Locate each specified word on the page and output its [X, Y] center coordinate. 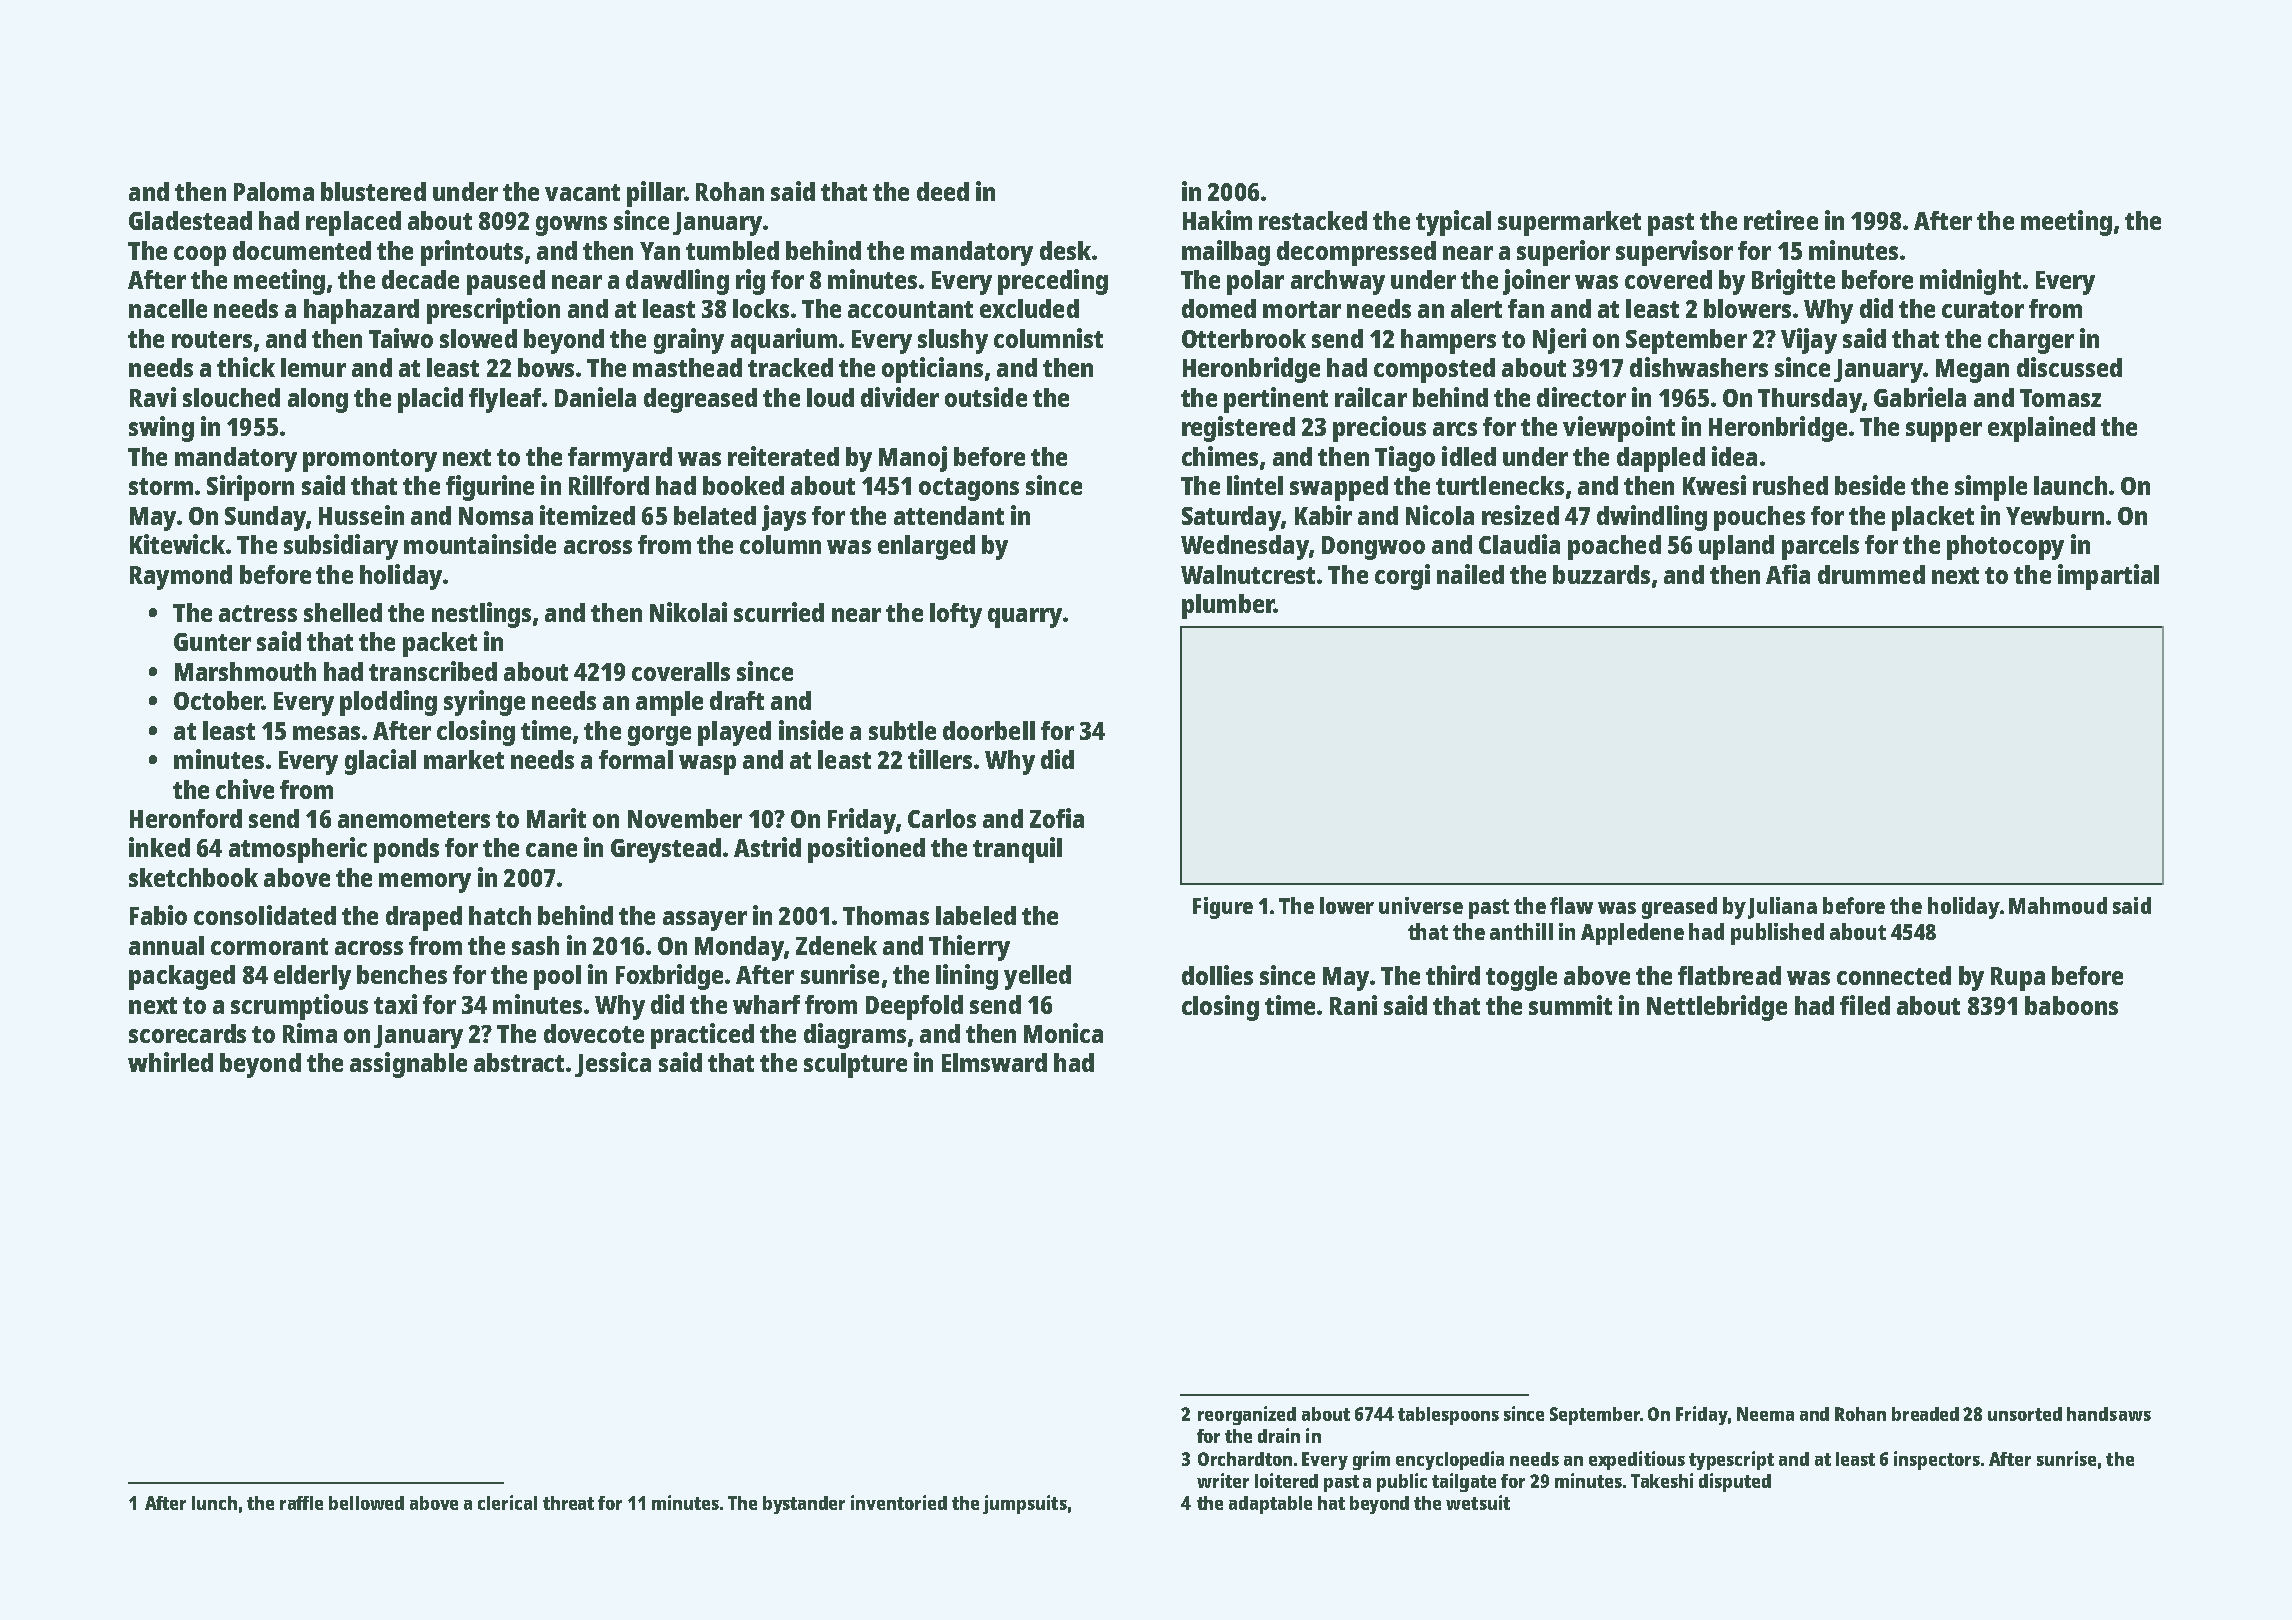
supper [1944, 432]
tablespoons [1448, 1416]
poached [1614, 547]
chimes [1220, 456]
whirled [170, 1062]
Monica [1063, 1033]
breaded [1925, 1414]
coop [200, 256]
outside [986, 397]
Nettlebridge [1717, 1008]
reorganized [1247, 1415]
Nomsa [496, 516]
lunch [214, 1503]
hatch [500, 915]
